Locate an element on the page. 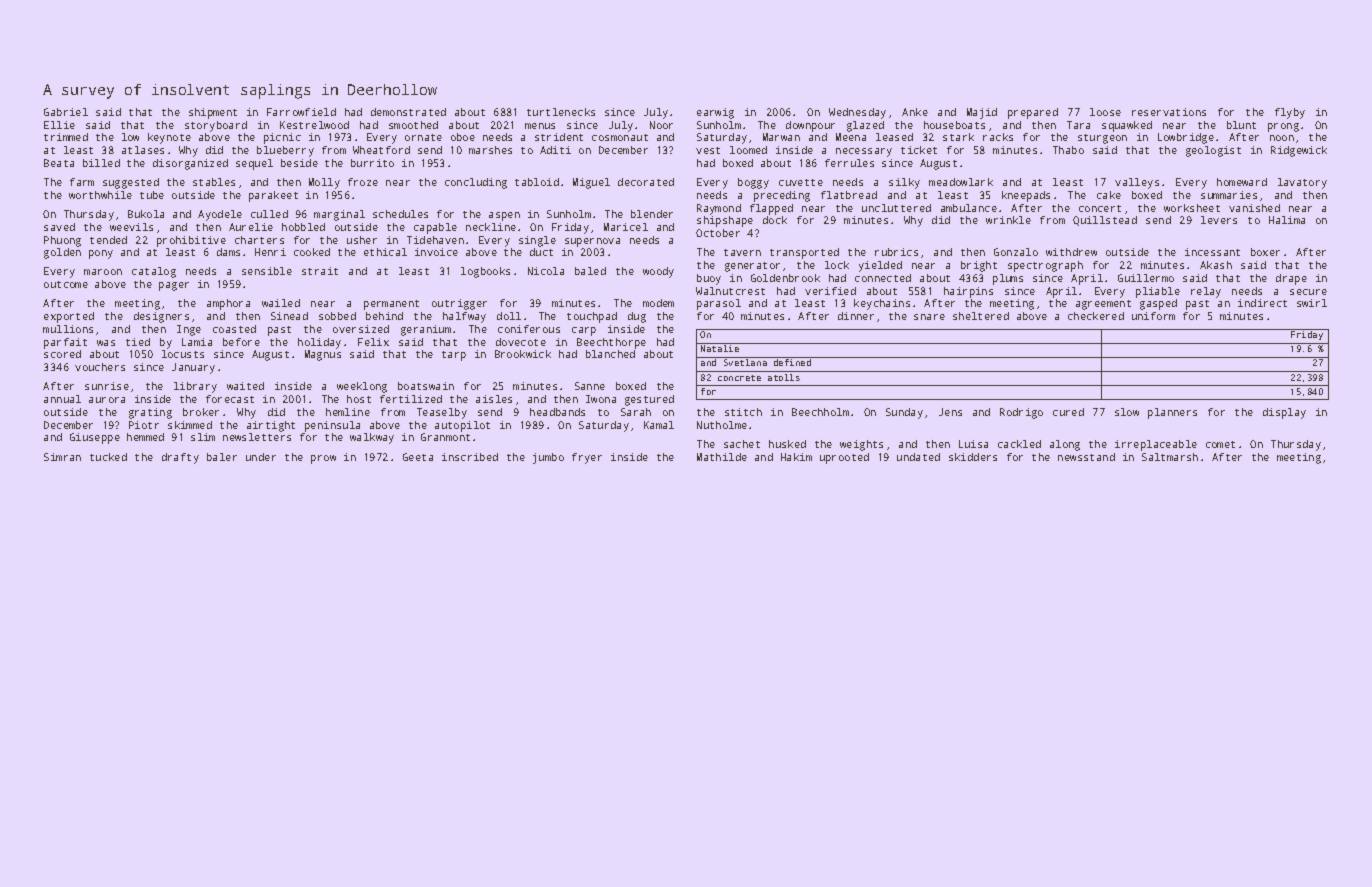 The height and width of the page is (887, 1372). vanished is located at coordinates (1254, 208).
